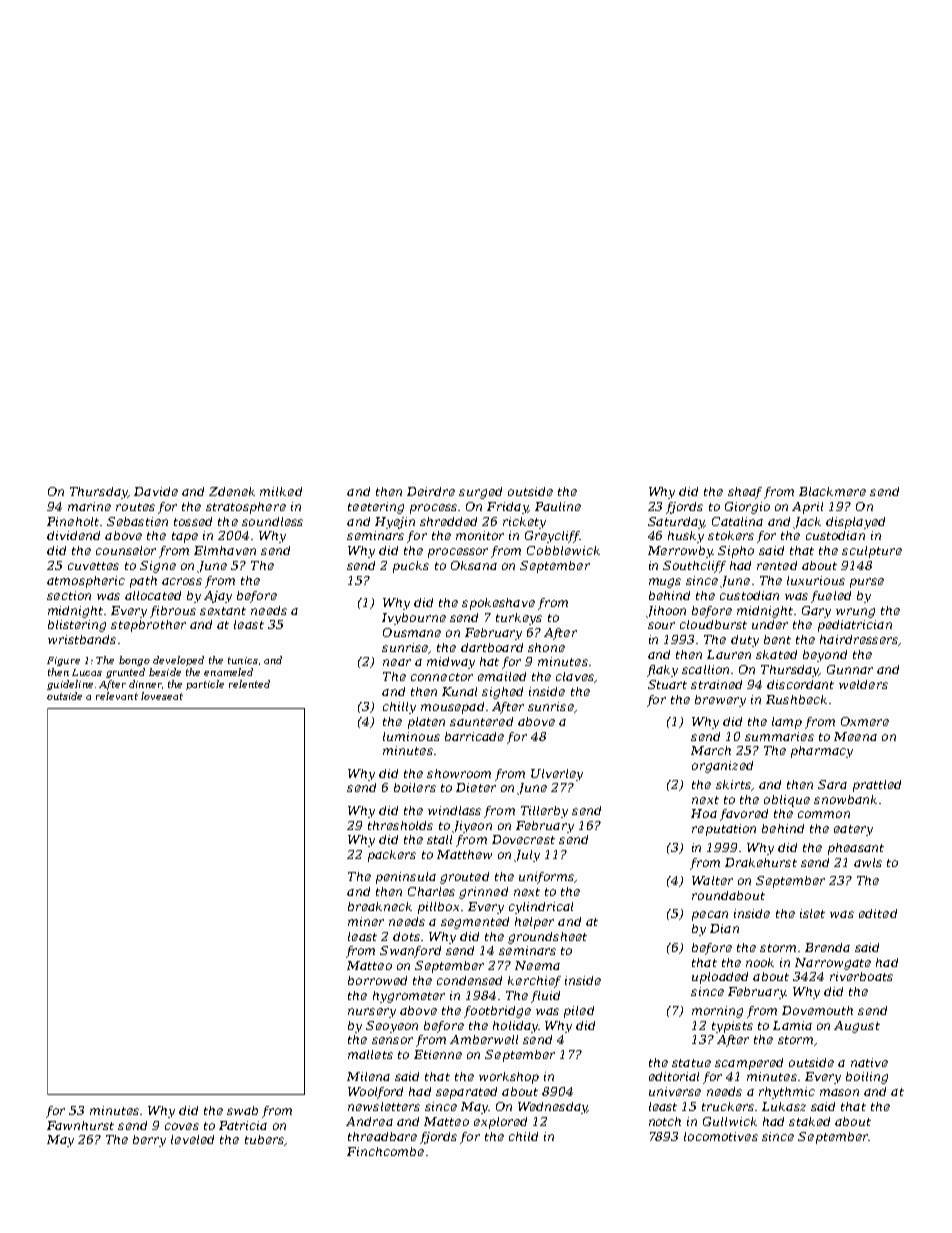 Image resolution: width=952 pixels, height=1233 pixels. What do you see at coordinates (232, 491) in the document?
I see `Zdenek` at bounding box center [232, 491].
